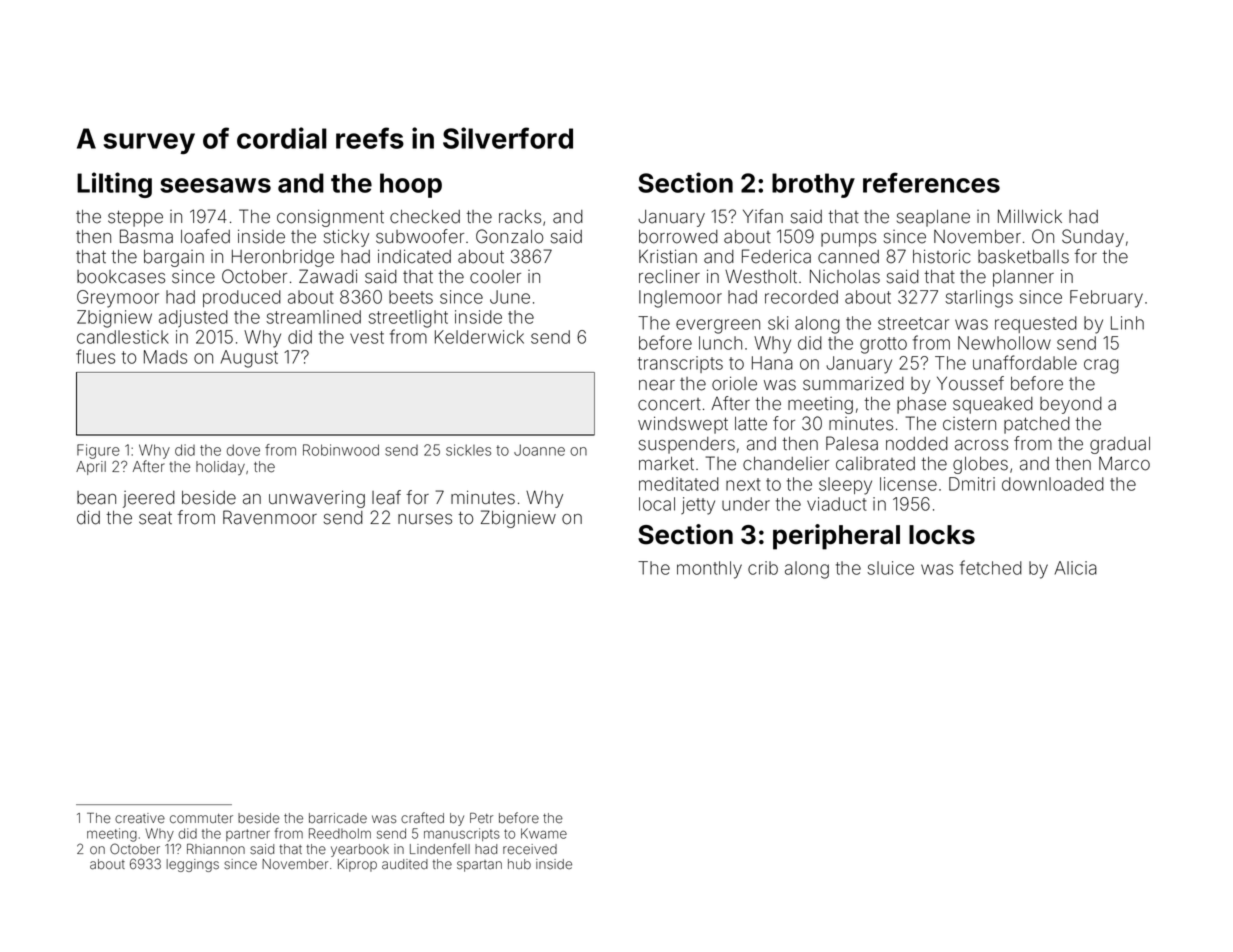 The height and width of the screenshot is (952, 1233). I want to click on hub, so click(519, 864).
